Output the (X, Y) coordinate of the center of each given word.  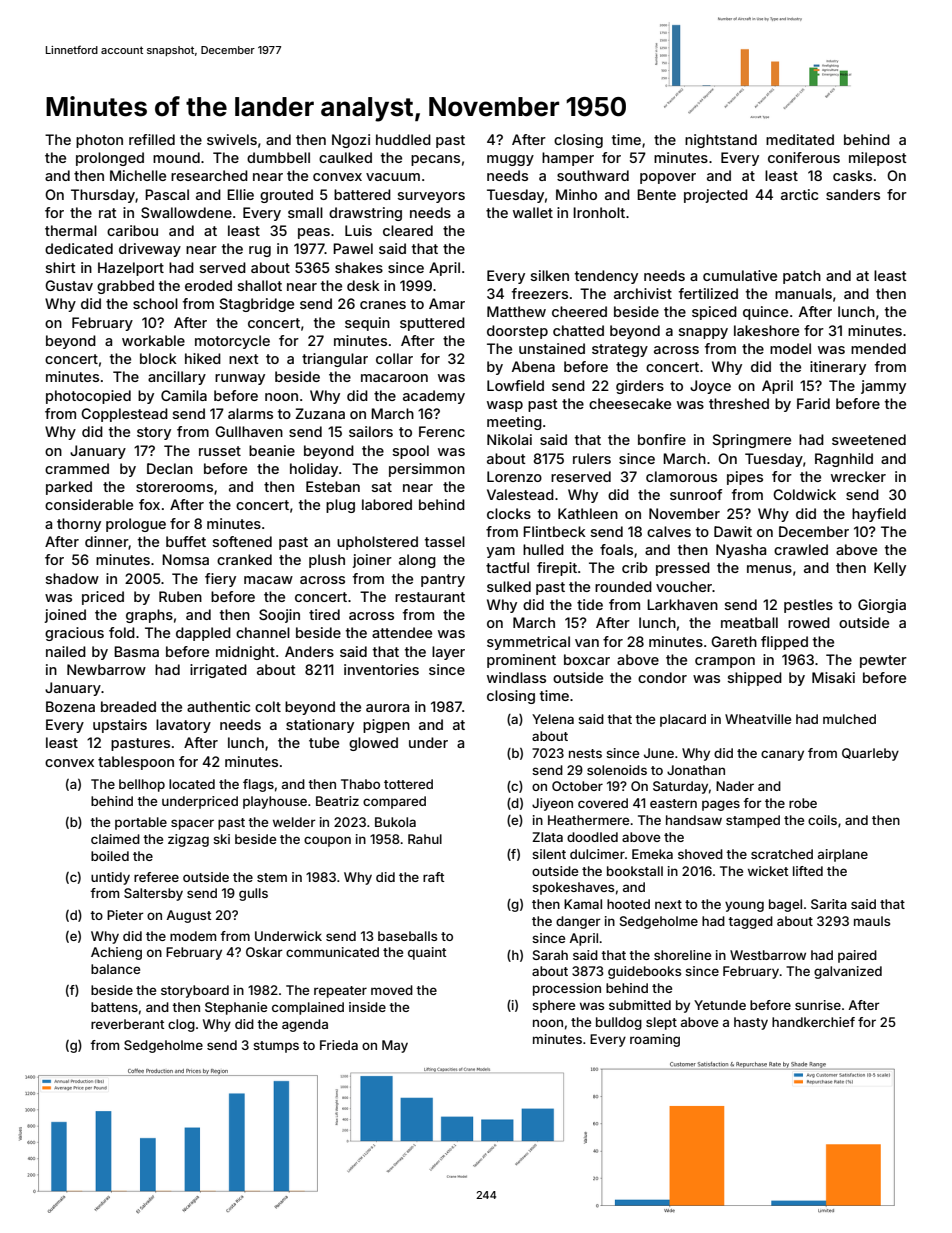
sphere (553, 1006)
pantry (443, 580)
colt (268, 706)
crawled (801, 549)
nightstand (721, 141)
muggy (510, 160)
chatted (578, 330)
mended (878, 348)
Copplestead (124, 415)
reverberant (127, 1024)
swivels (232, 139)
